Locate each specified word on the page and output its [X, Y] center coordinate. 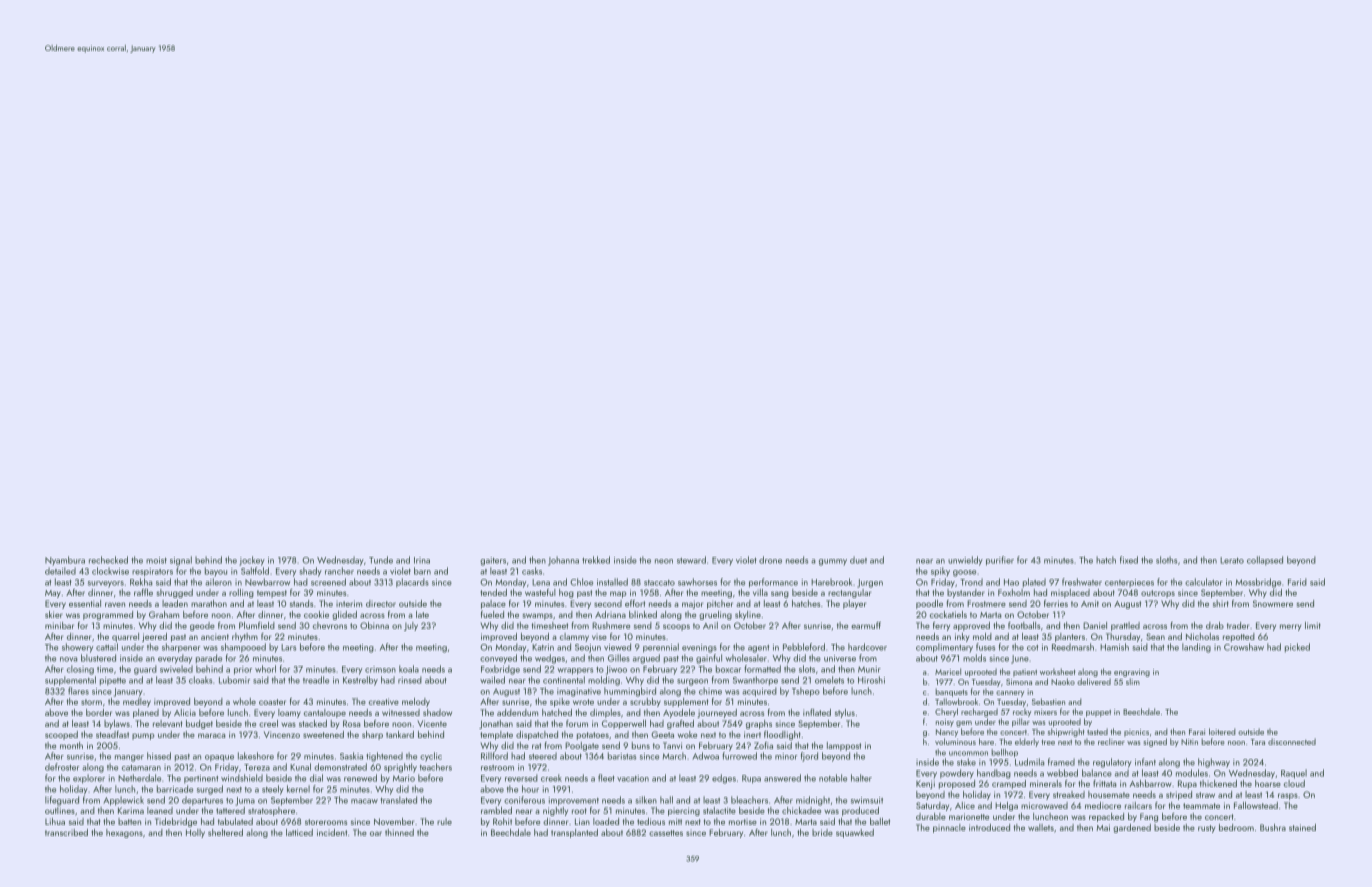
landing [1196, 648]
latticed [299, 832]
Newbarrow [267, 582]
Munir [869, 669]
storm [91, 702]
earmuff [866, 625]
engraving [1132, 673]
